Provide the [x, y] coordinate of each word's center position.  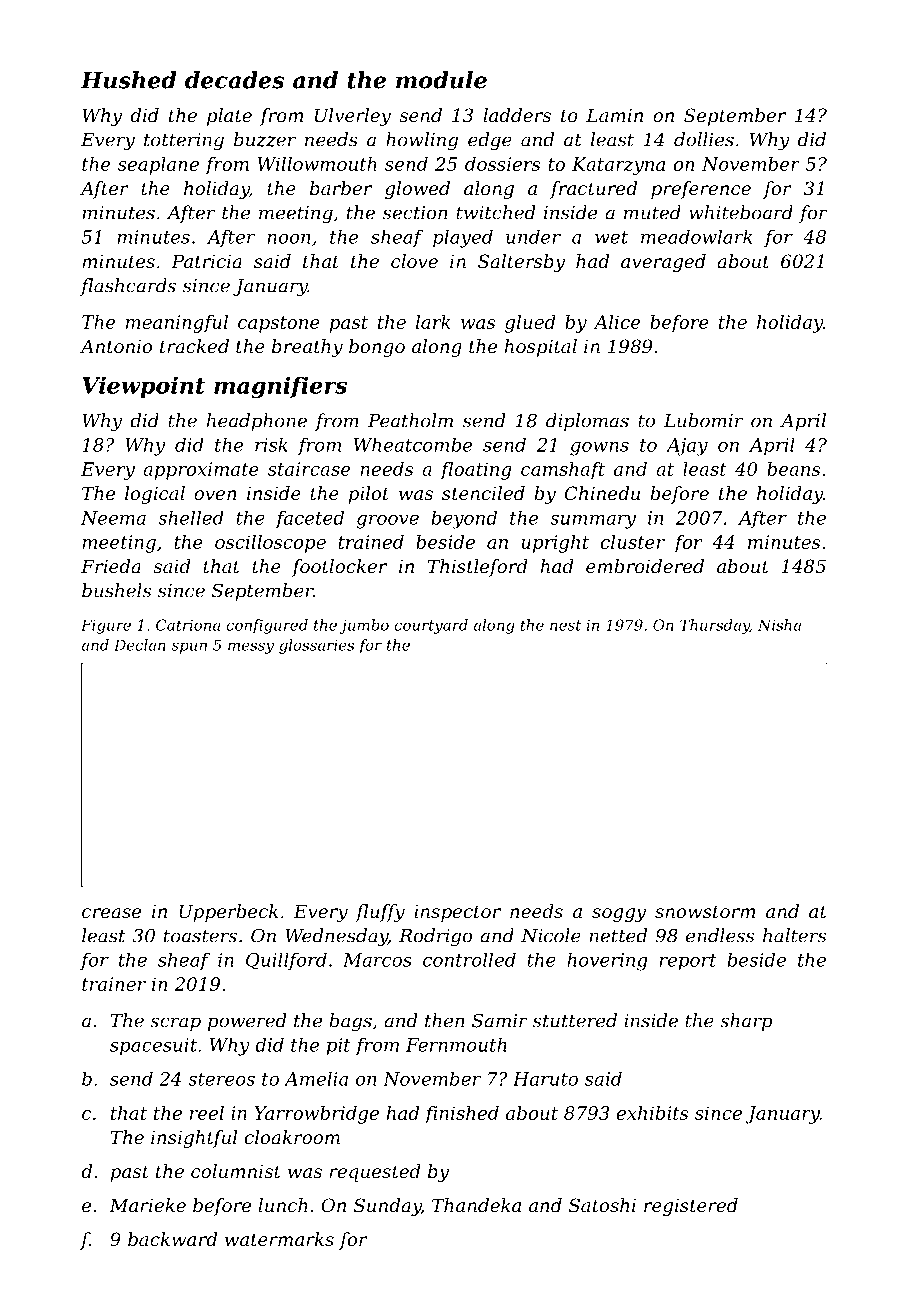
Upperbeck [228, 913]
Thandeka [476, 1205]
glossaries [316, 646]
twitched [496, 212]
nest [565, 625]
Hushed [128, 80]
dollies [704, 139]
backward [172, 1239]
